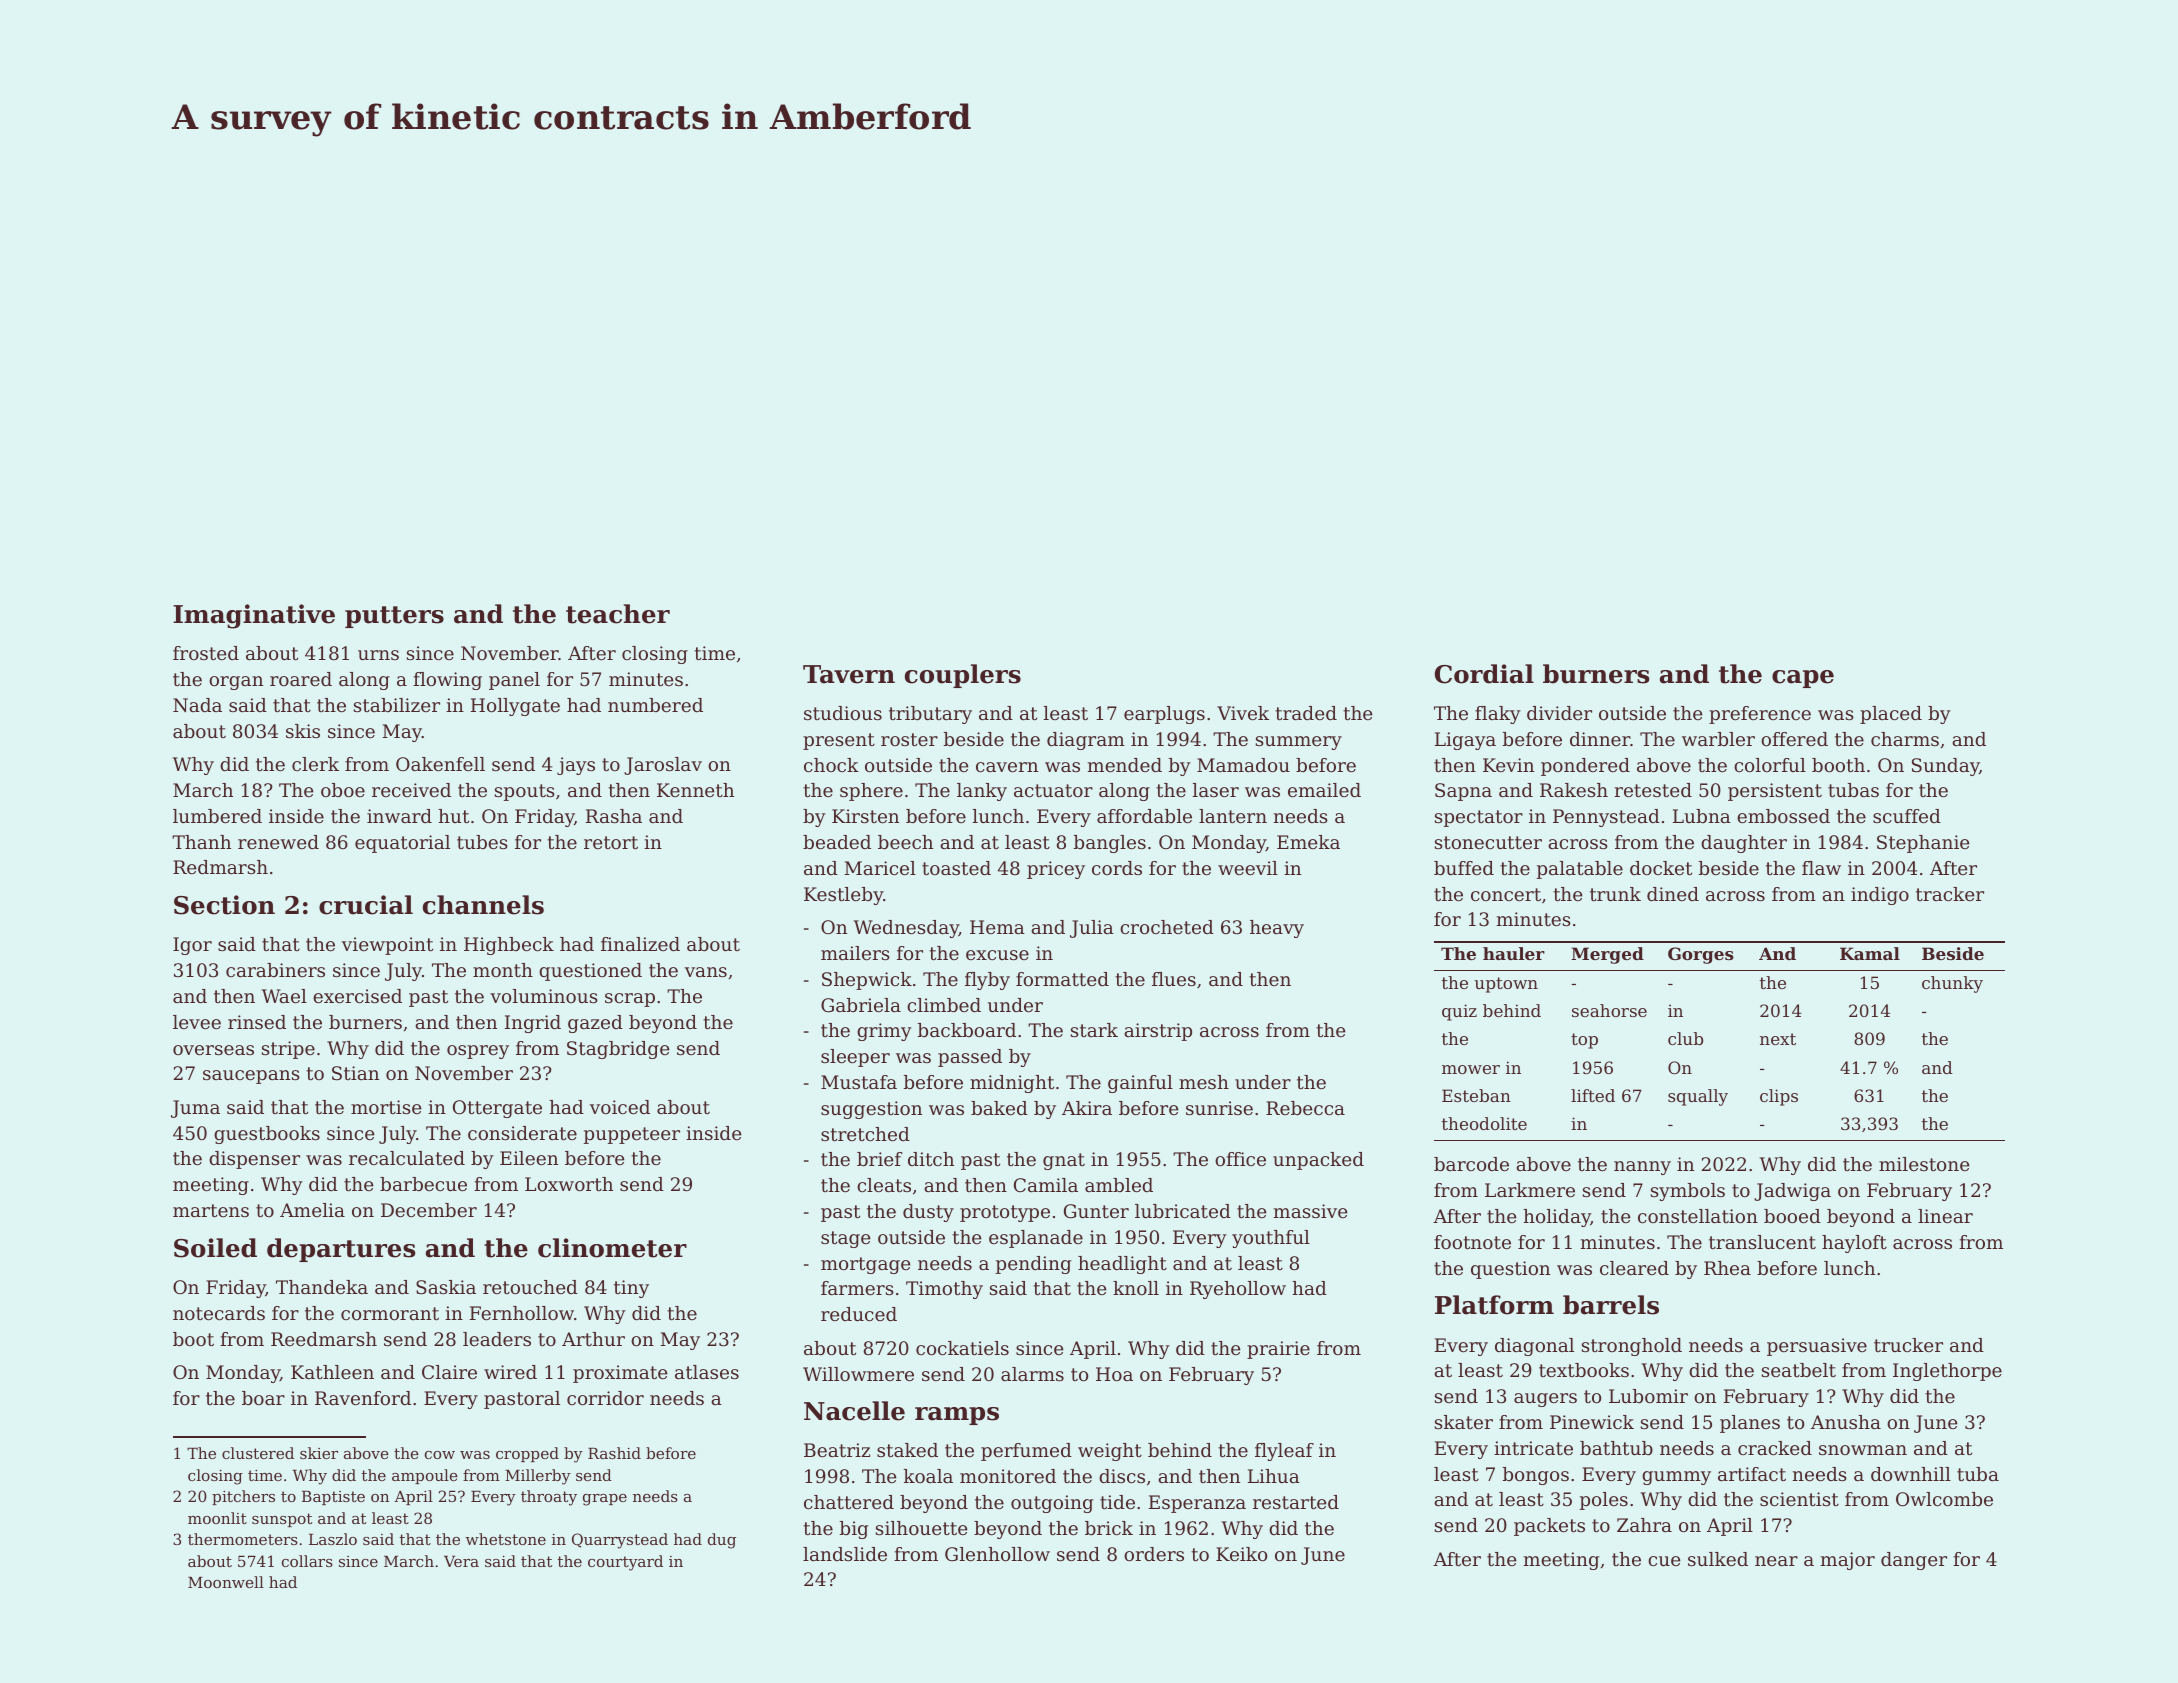 This page has height=1683, width=2178. Describe the element at coordinates (1033, 1265) in the page. I see `pending` at that location.
